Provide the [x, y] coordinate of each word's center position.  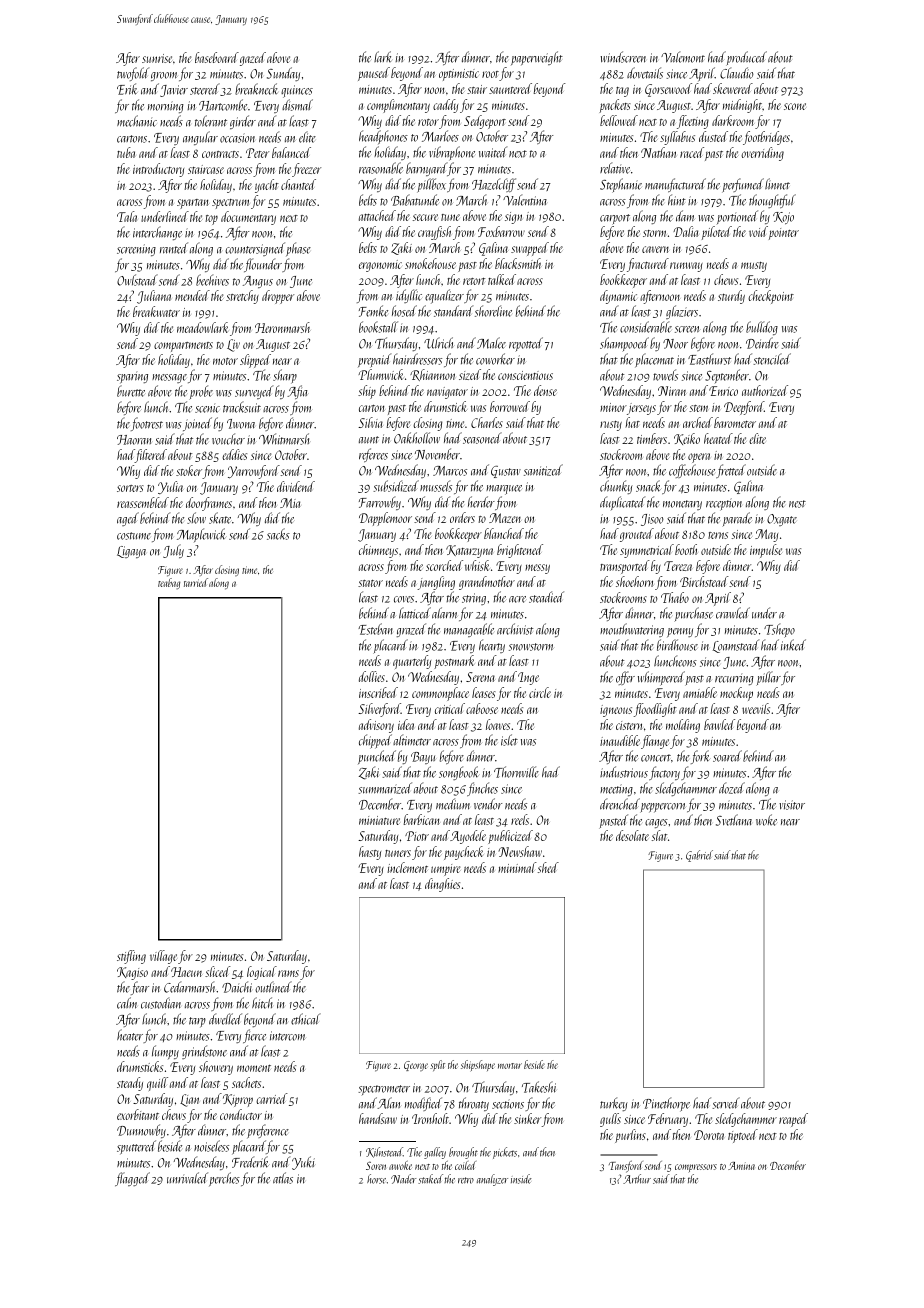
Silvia [370, 422]
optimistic [459, 75]
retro [466, 1180]
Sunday [283, 74]
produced [746, 58]
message [169, 378]
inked [793, 645]
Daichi [237, 987]
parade [737, 519]
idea [406, 724]
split [437, 1065]
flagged [132, 1179]
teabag [169, 583]
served [726, 1103]
